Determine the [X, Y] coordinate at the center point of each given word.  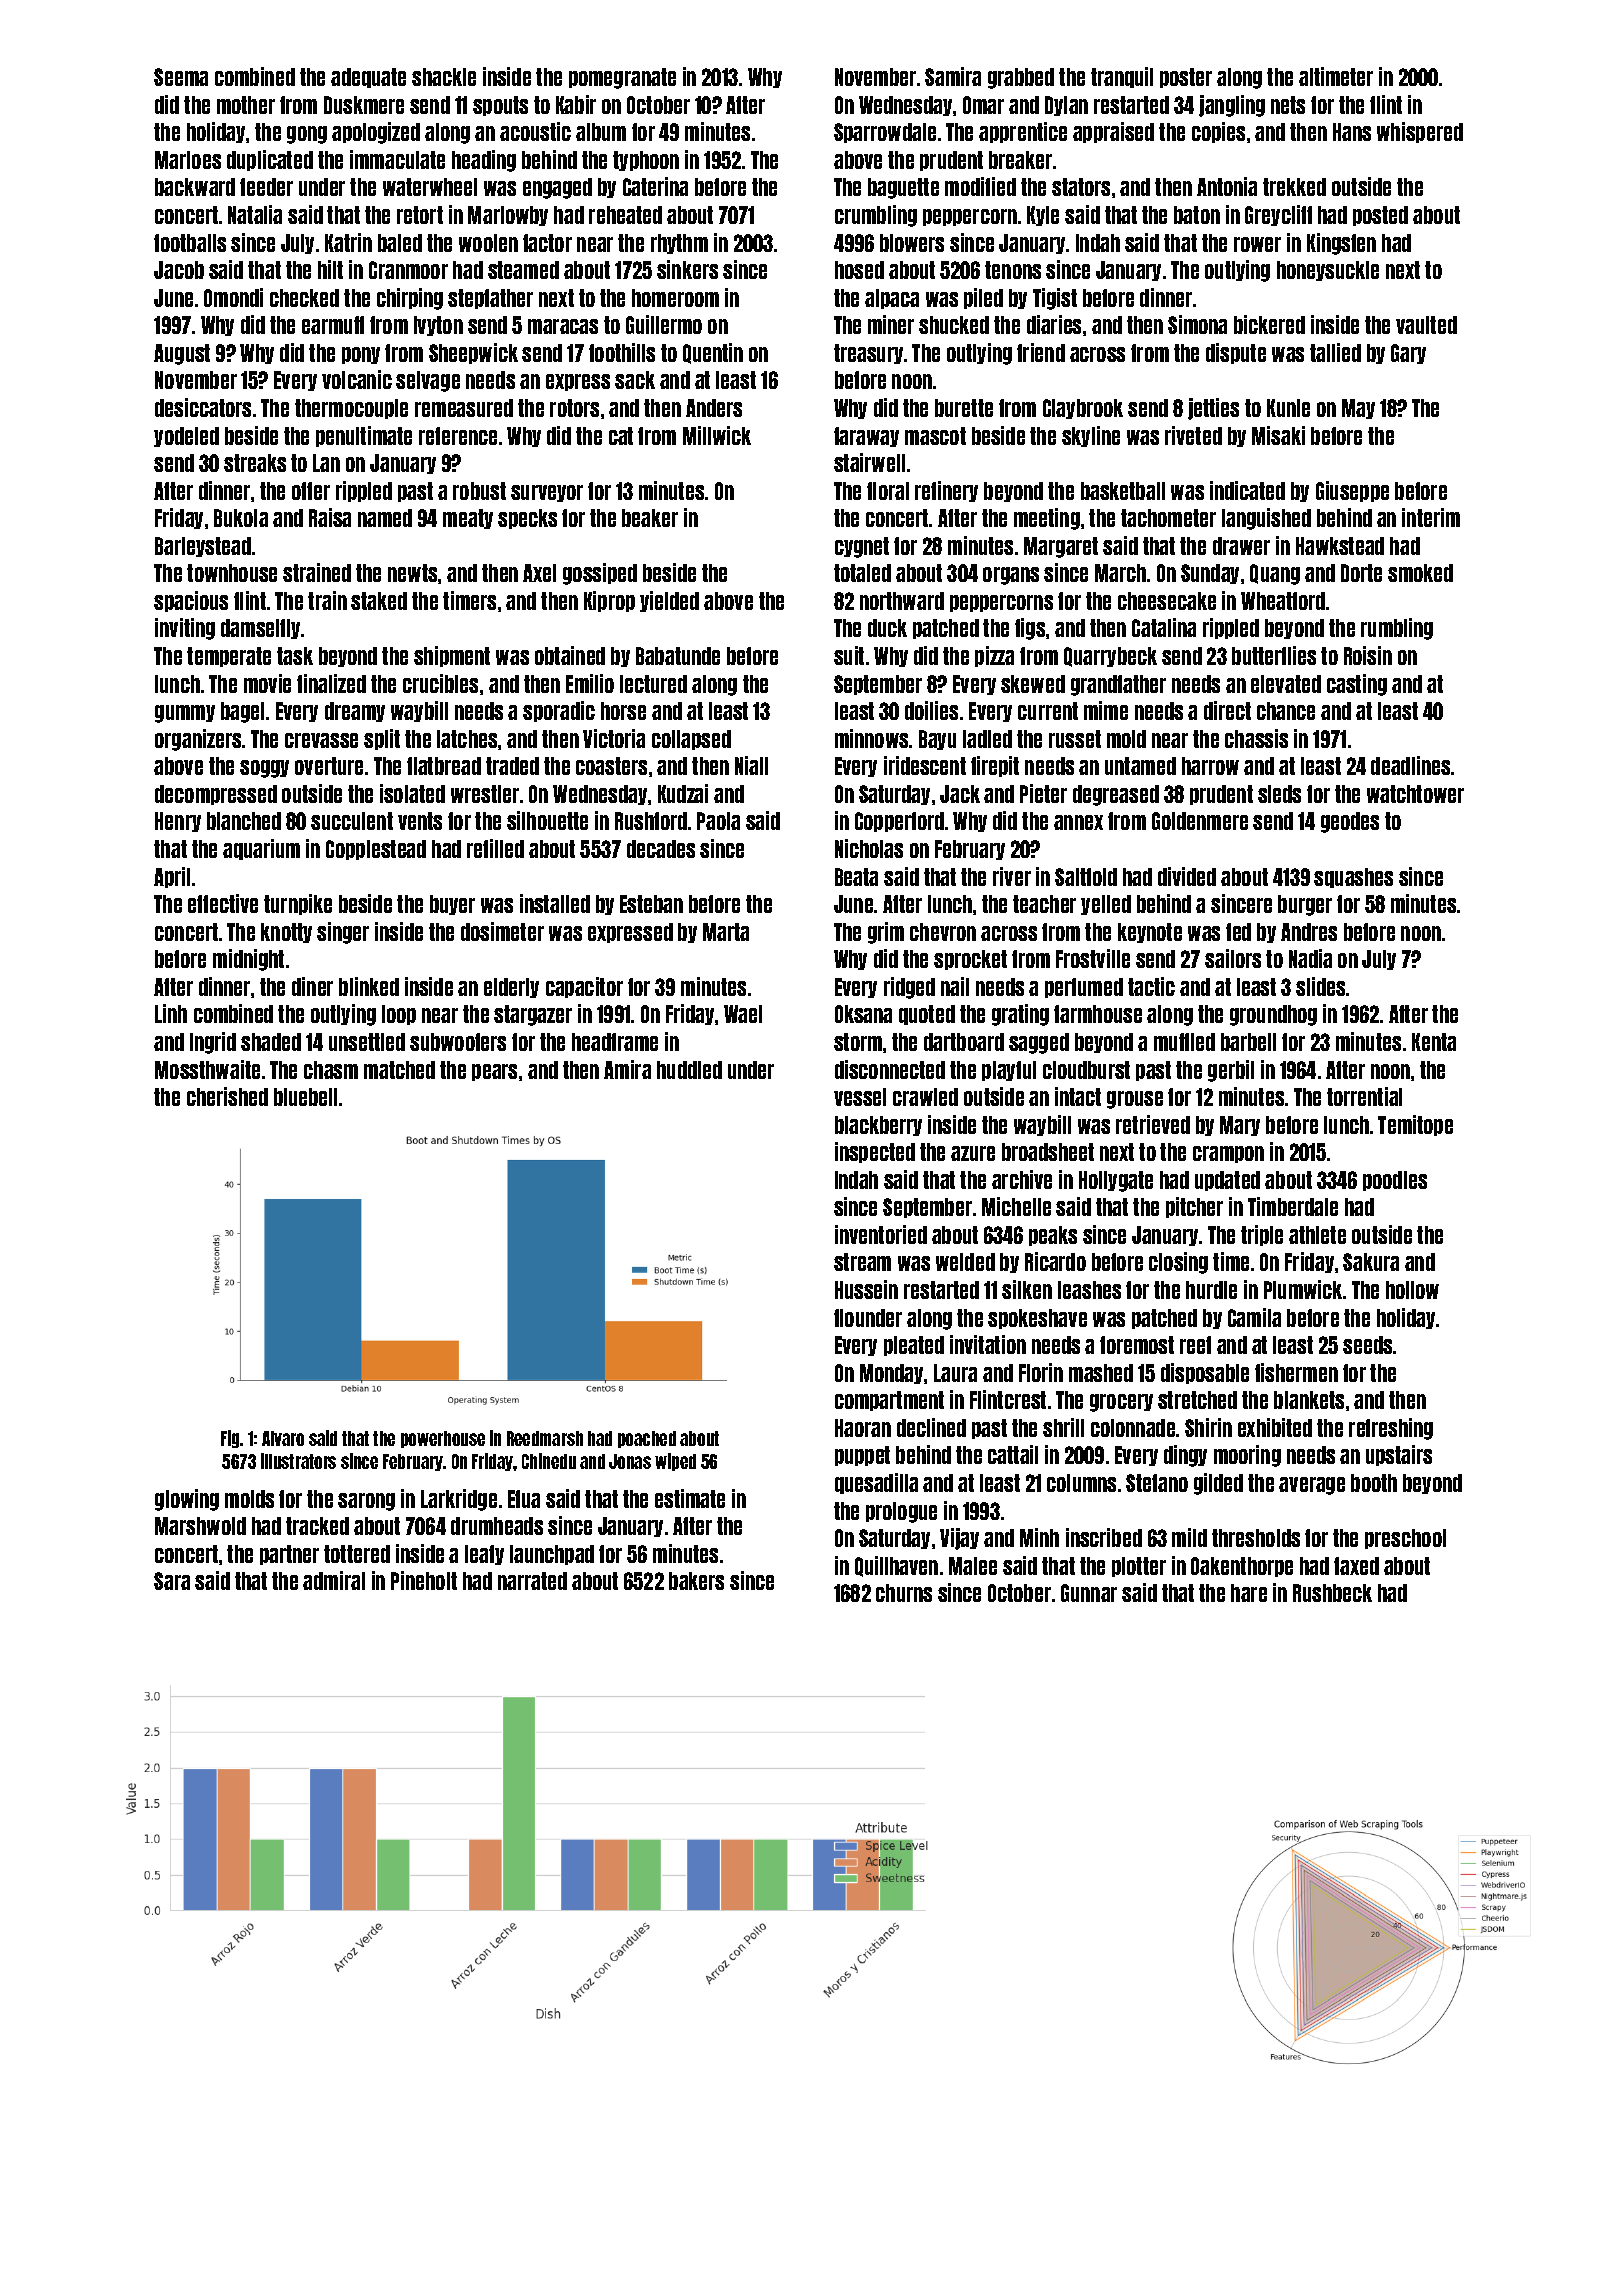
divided [1187, 876]
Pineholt [424, 1580]
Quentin [713, 353]
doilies [931, 710]
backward [195, 187]
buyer [452, 905]
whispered [1420, 132]
